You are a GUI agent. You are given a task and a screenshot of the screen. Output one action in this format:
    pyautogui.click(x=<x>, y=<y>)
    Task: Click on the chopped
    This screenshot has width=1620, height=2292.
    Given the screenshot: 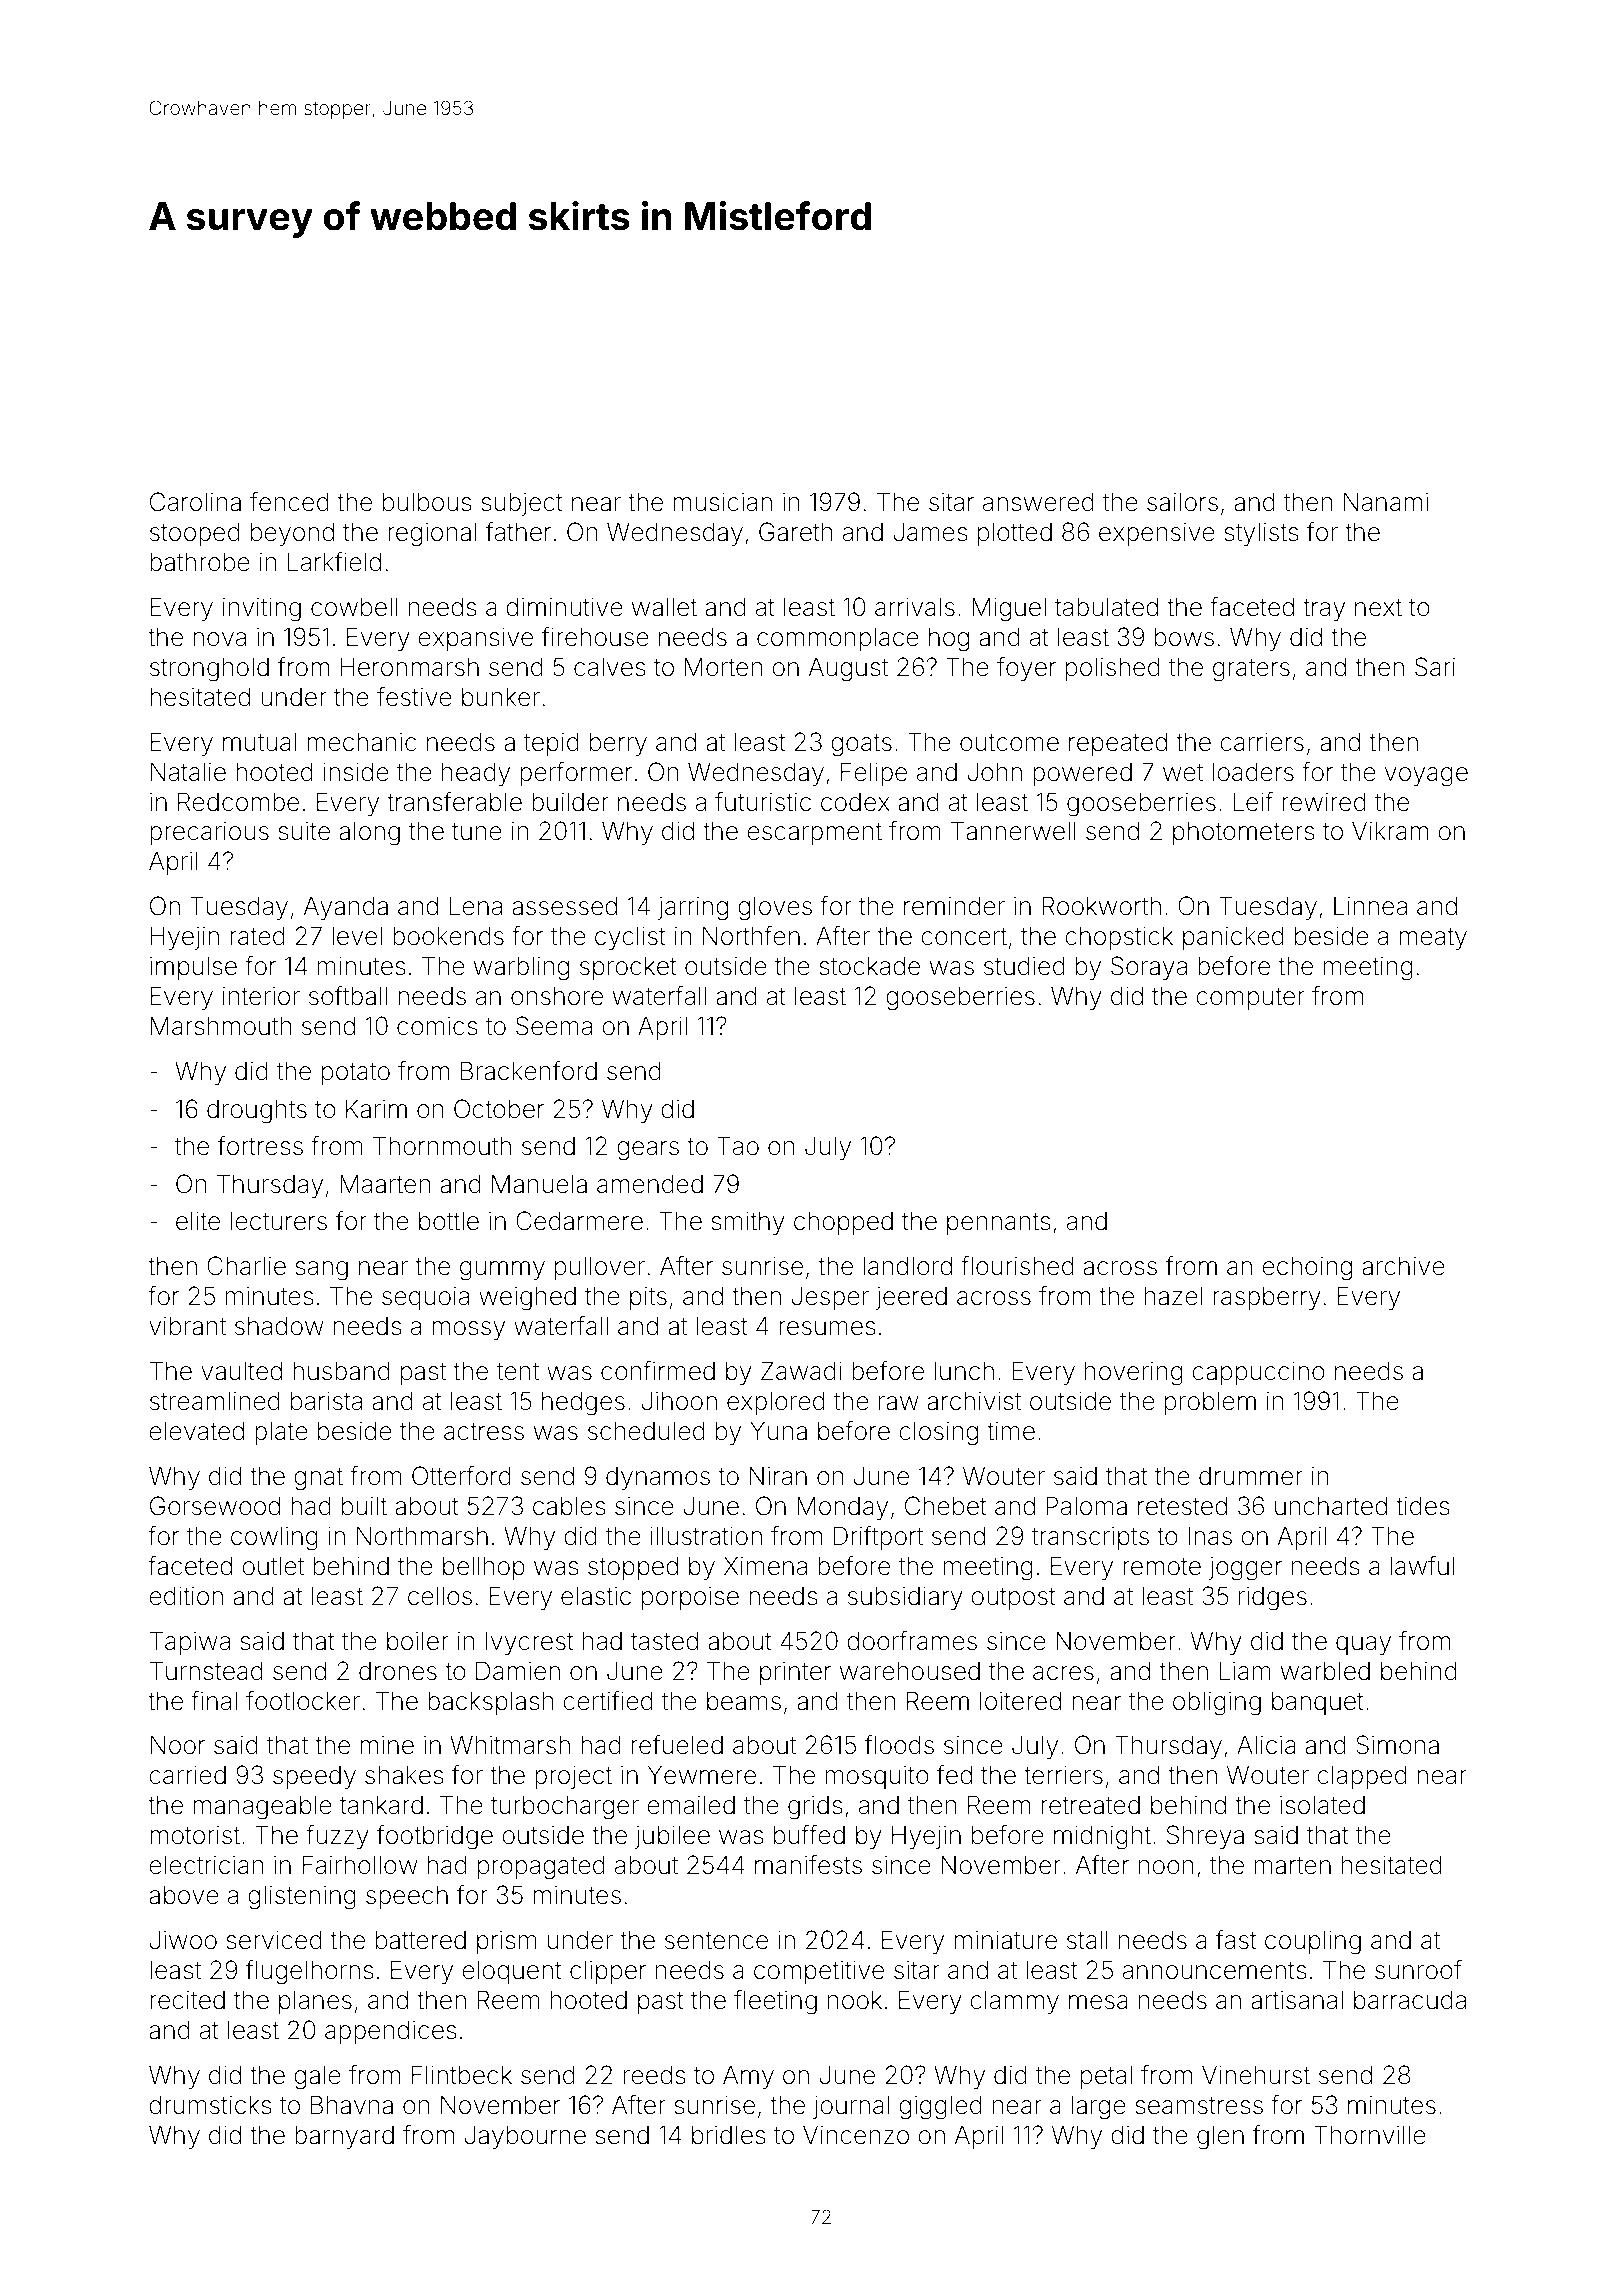 What is the action you would take?
    pyautogui.click(x=843, y=1223)
